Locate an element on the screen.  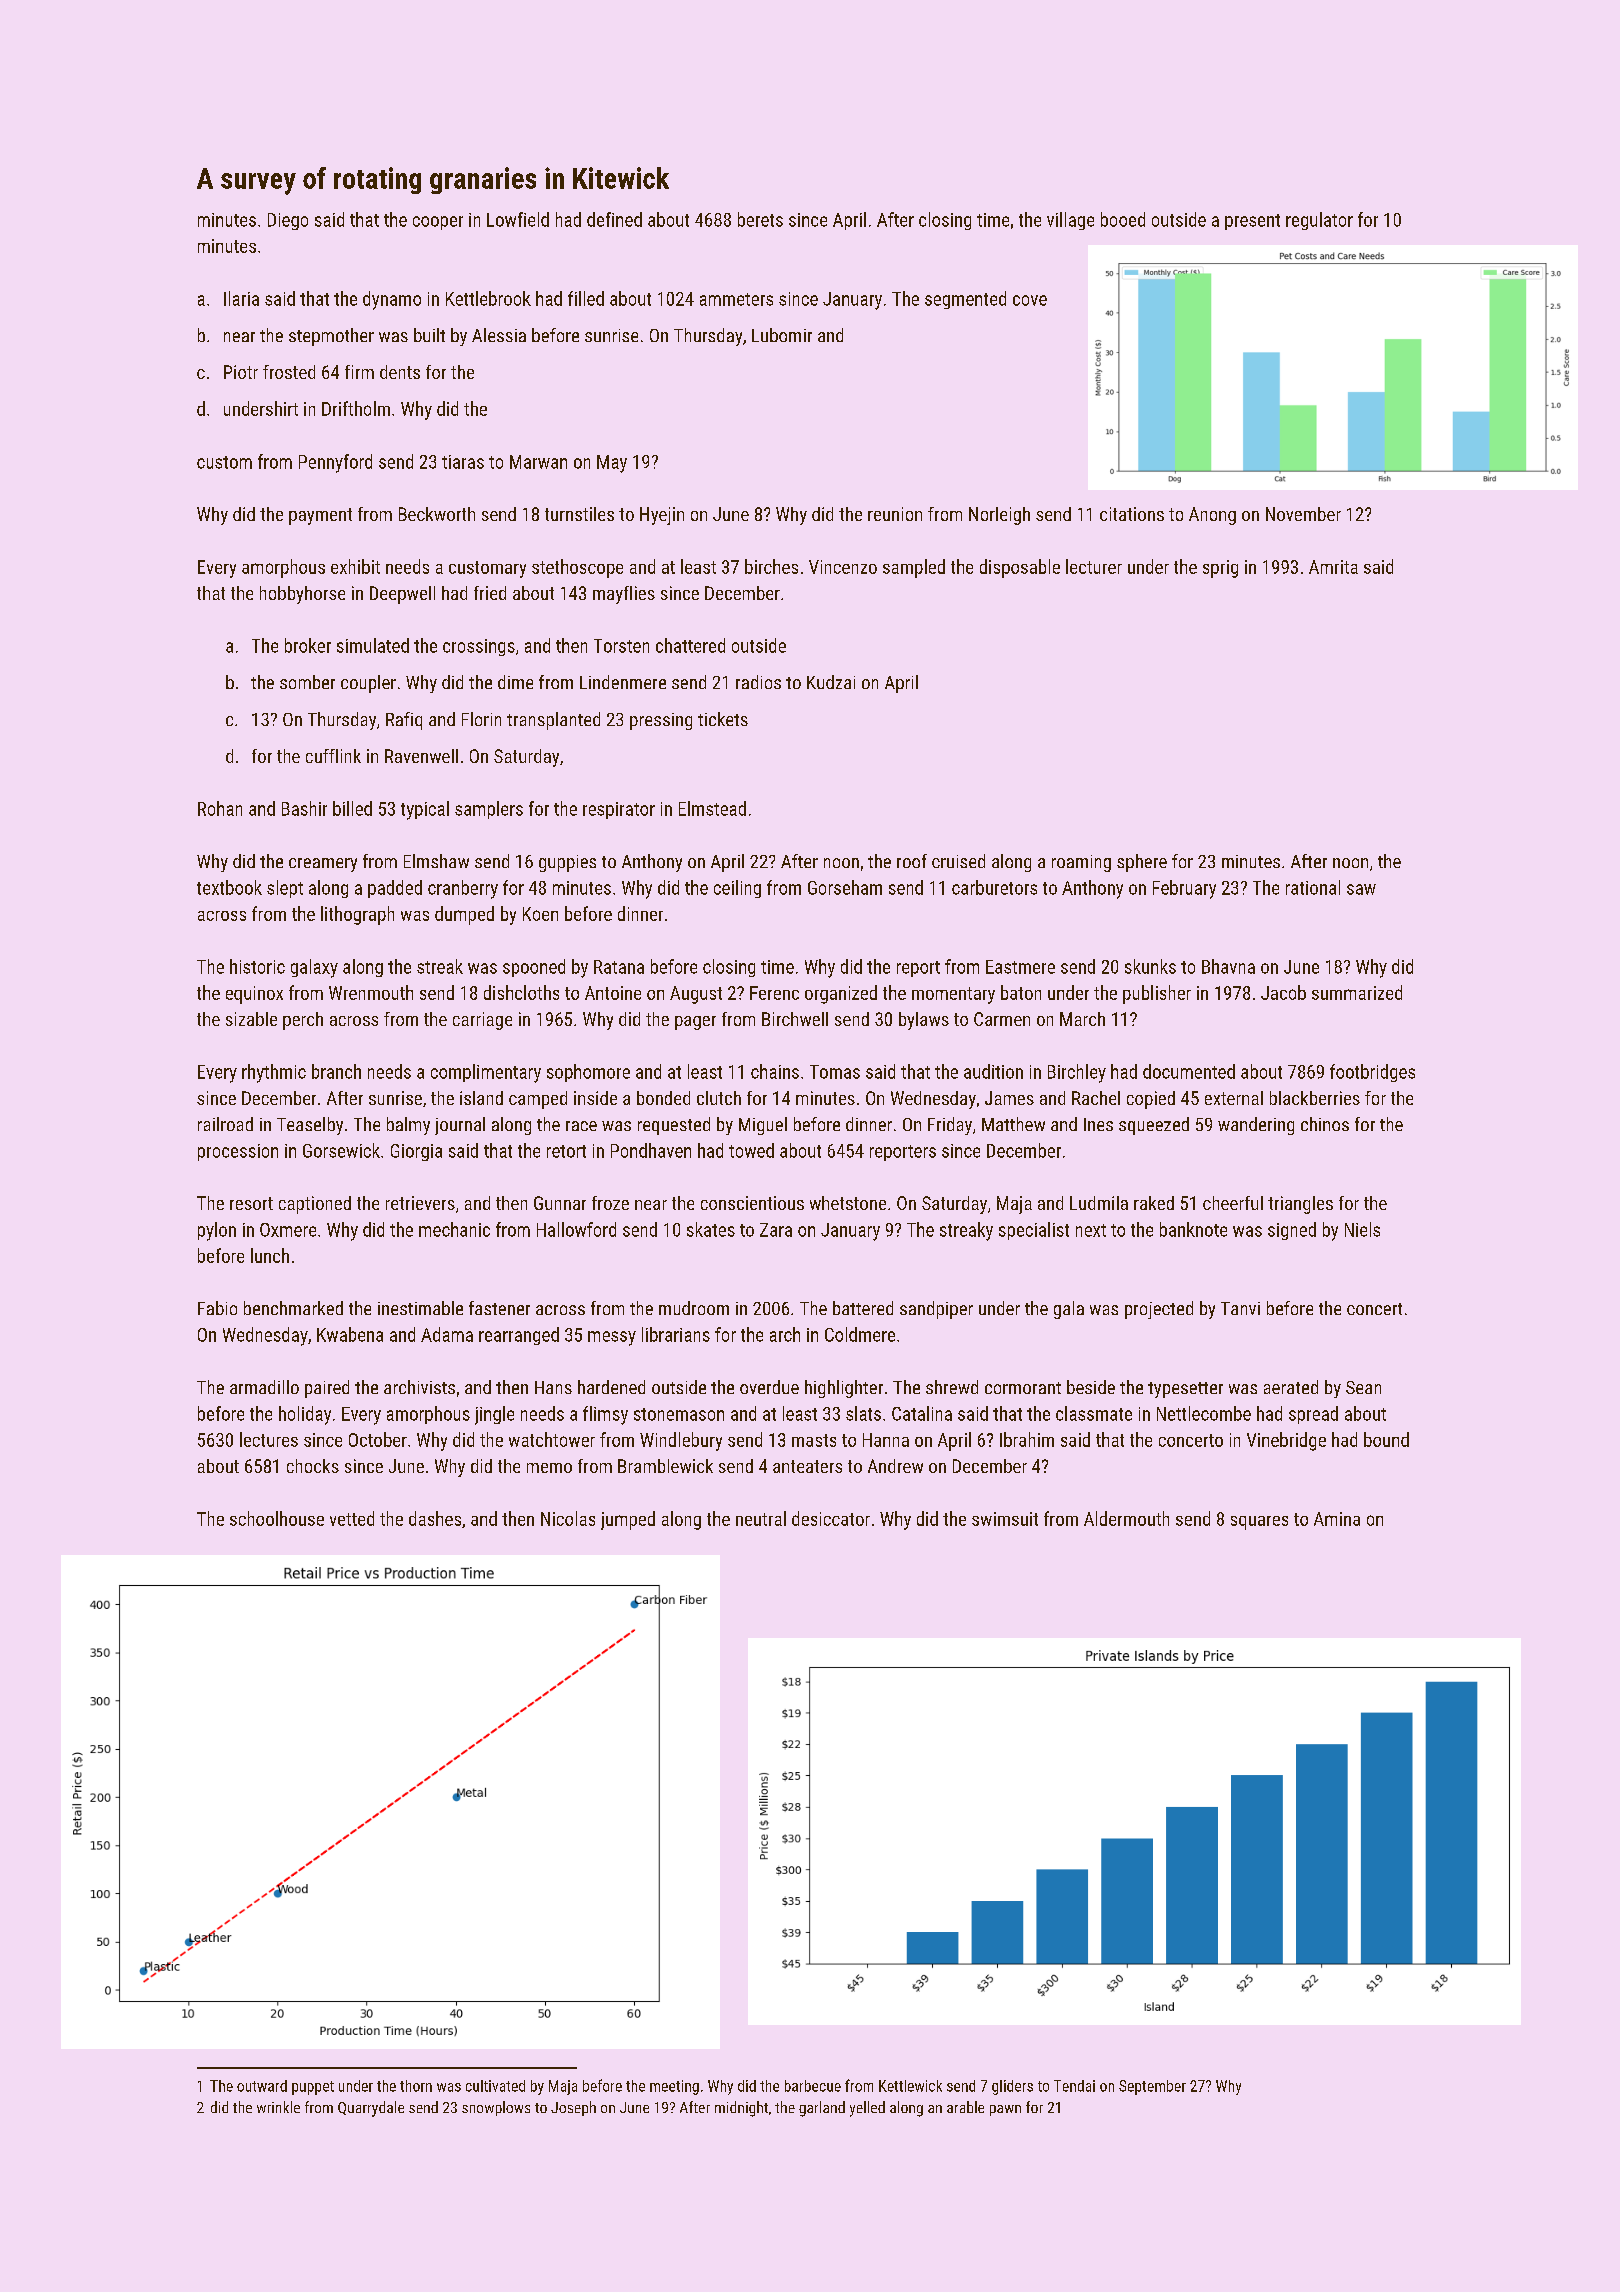
dynamo is located at coordinates (392, 300).
